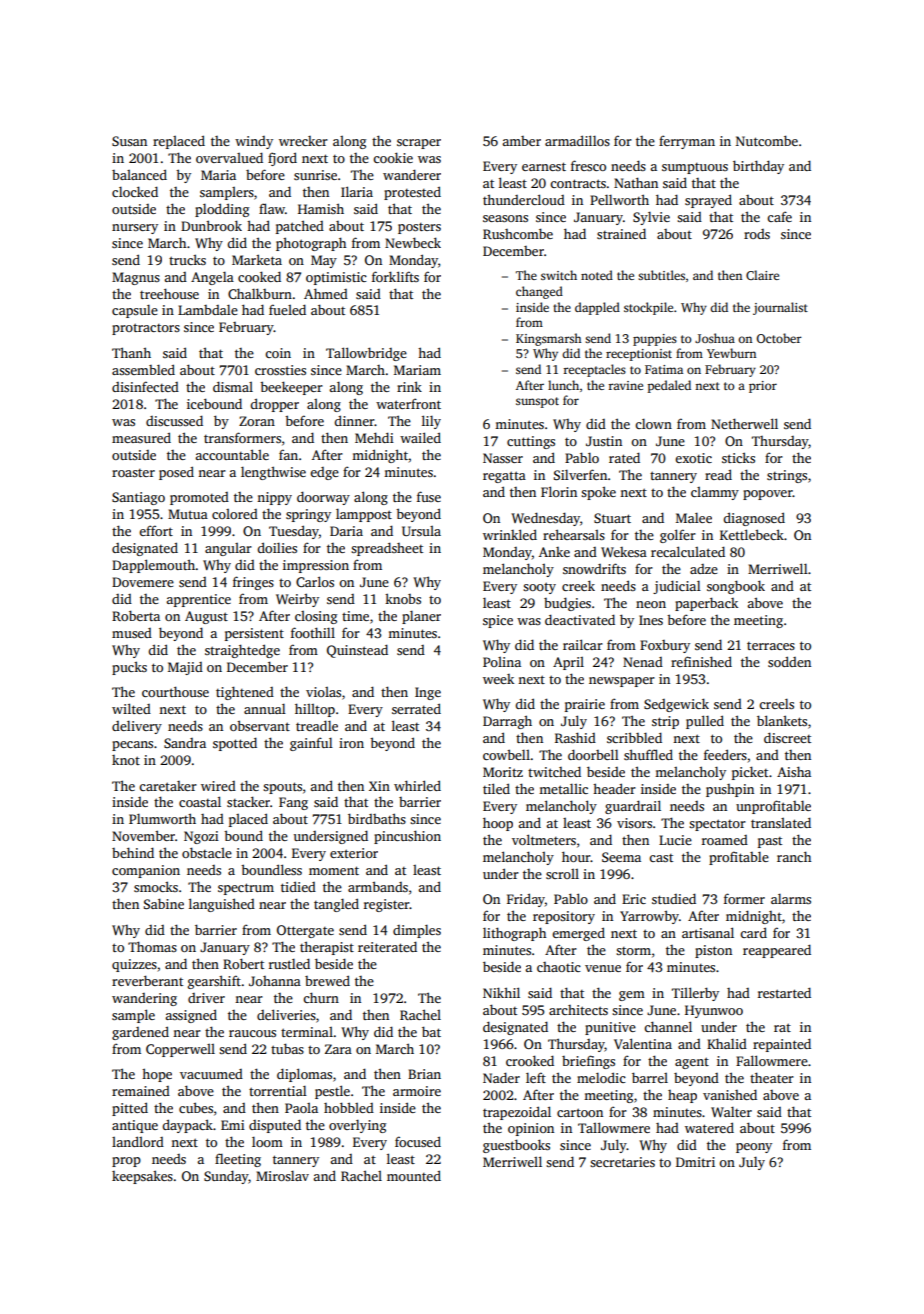 This screenshot has width=924, height=1314. Describe the element at coordinates (669, 386) in the screenshot. I see `pedaled` at that location.
